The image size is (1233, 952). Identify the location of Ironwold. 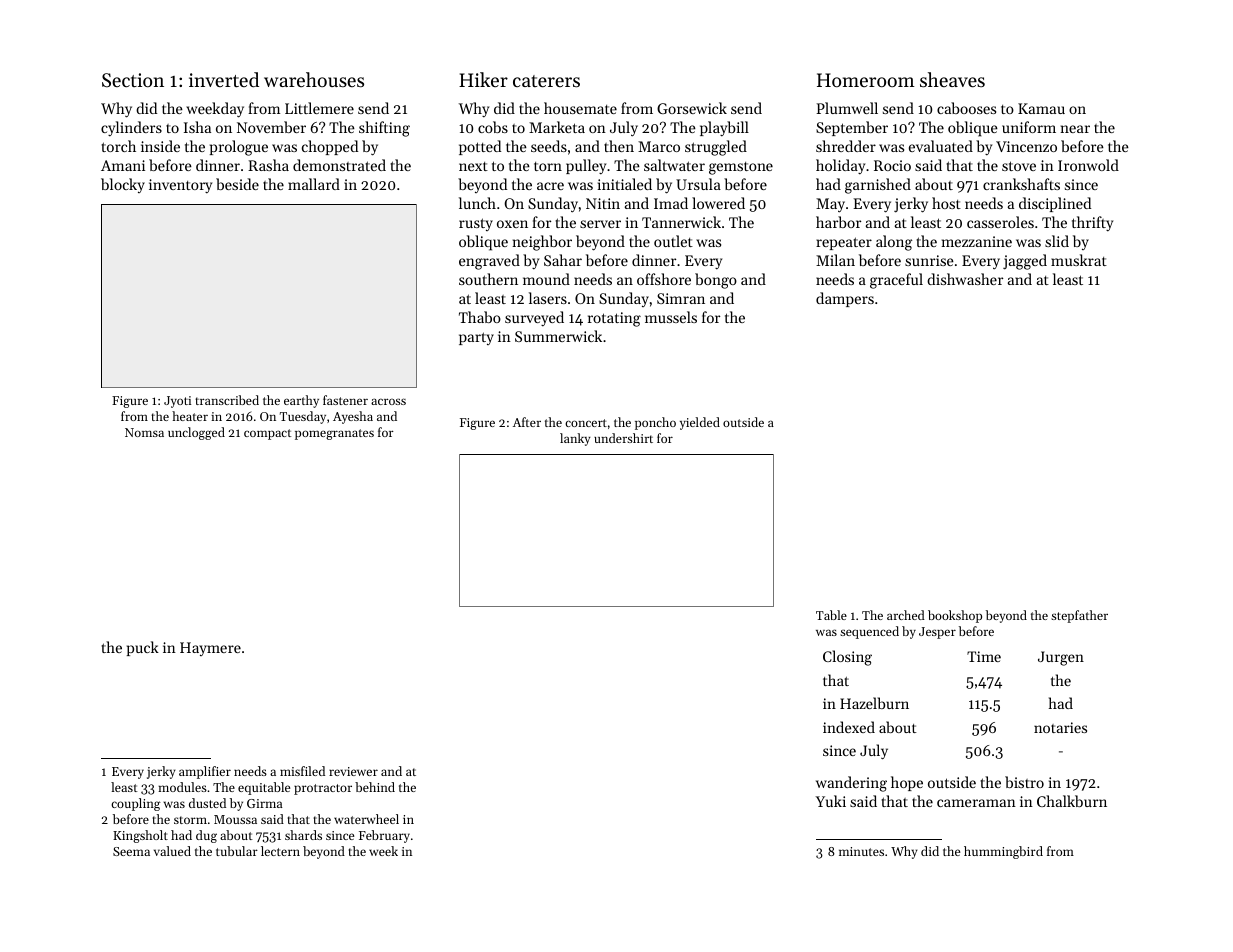
(1088, 165).
